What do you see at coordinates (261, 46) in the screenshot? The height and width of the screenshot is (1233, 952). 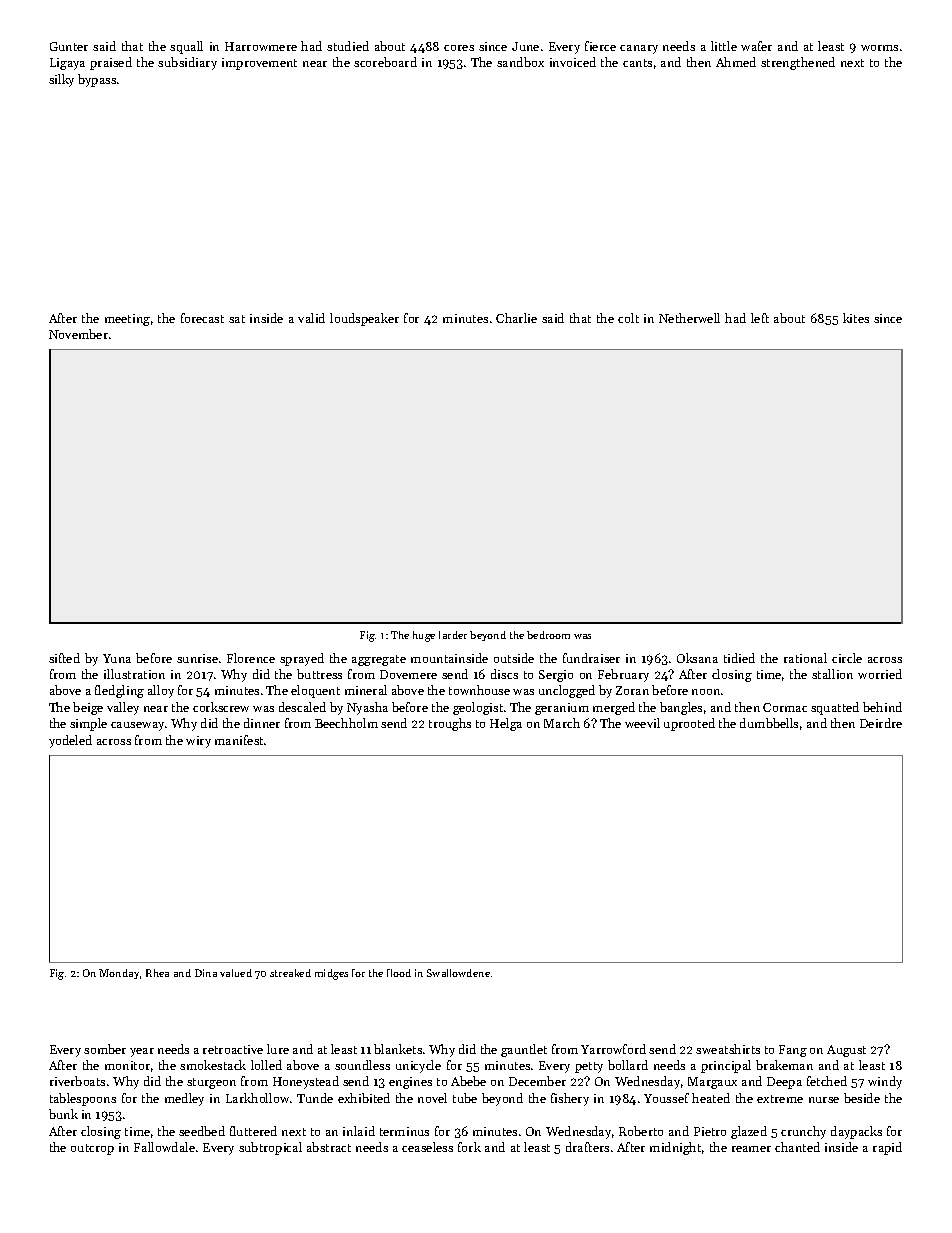 I see `Harrowmere` at bounding box center [261, 46].
